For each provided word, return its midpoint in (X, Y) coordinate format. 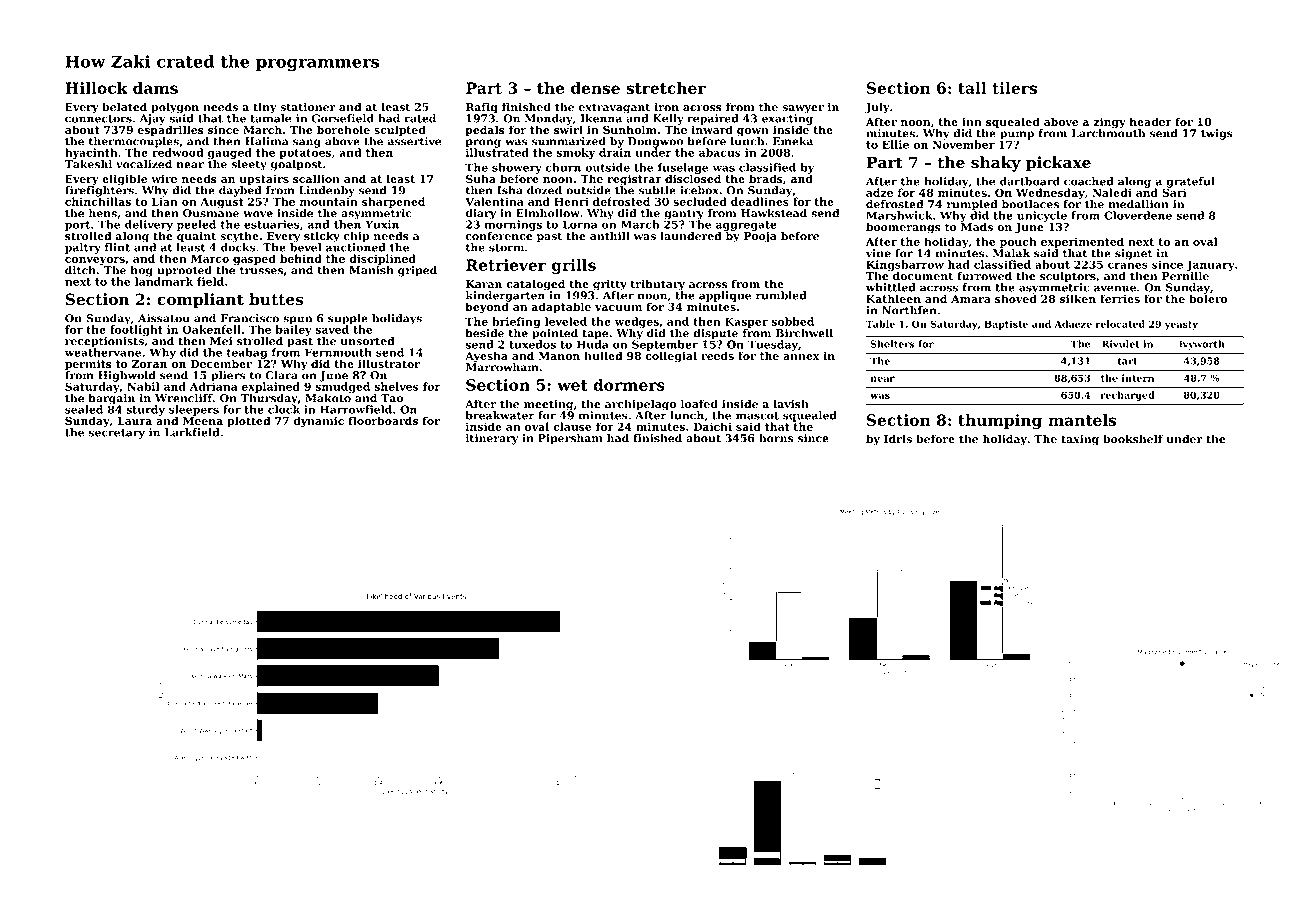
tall (972, 88)
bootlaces (1030, 204)
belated (124, 107)
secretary (117, 434)
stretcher (666, 88)
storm (506, 248)
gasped (254, 260)
